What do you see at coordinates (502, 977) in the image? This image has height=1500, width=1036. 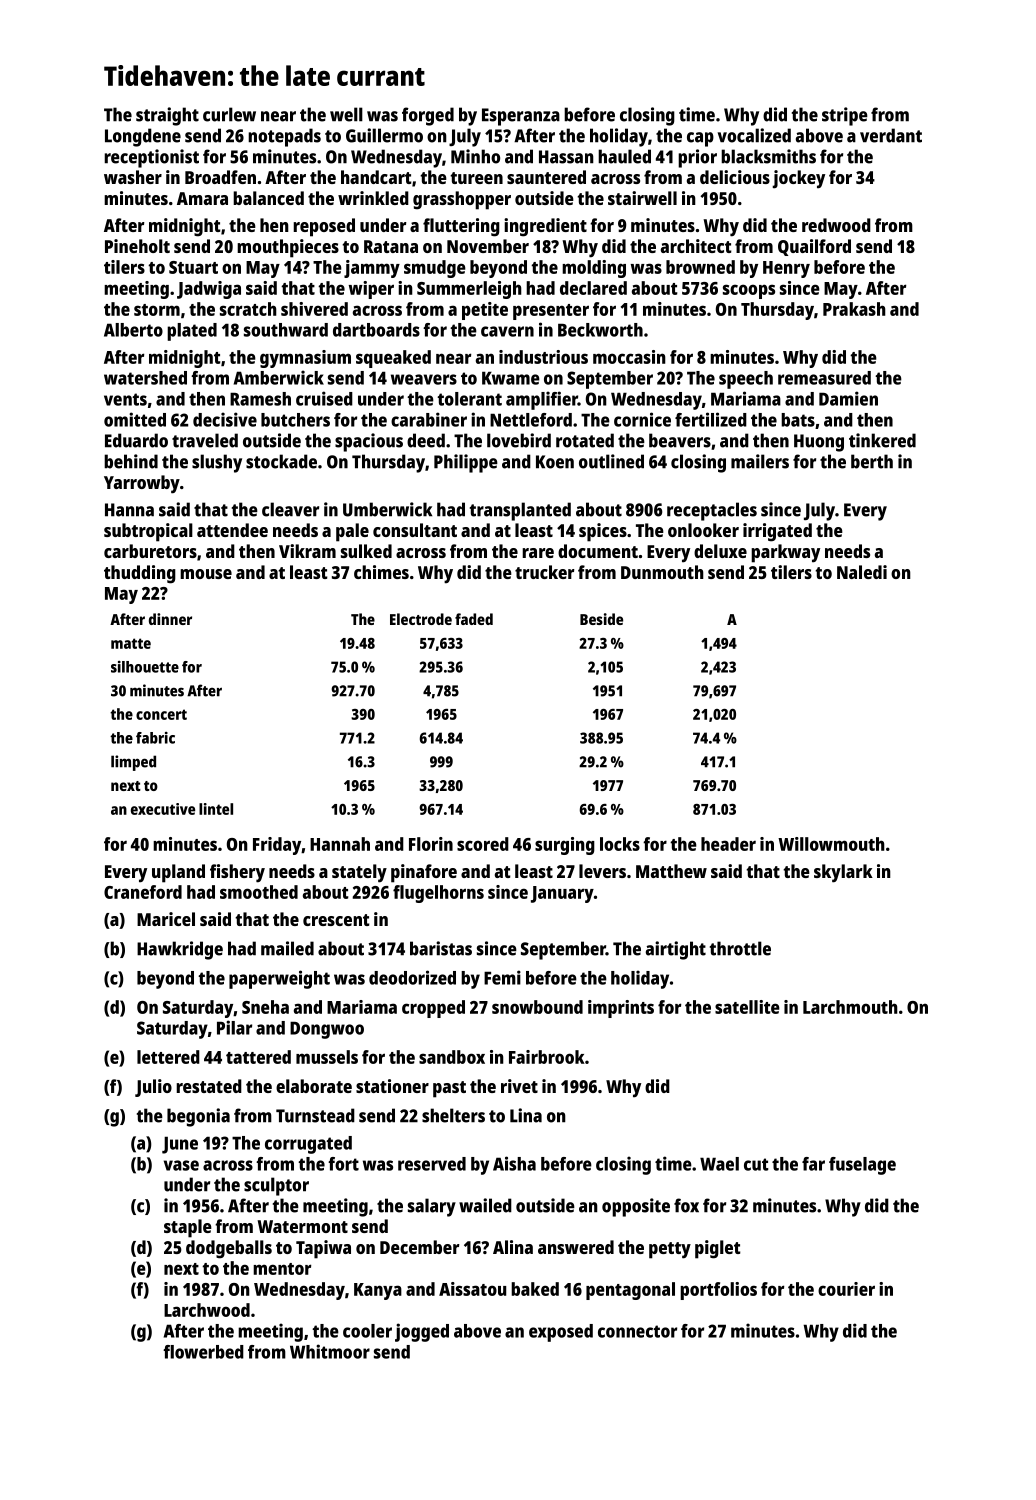 I see `Femi` at bounding box center [502, 977].
